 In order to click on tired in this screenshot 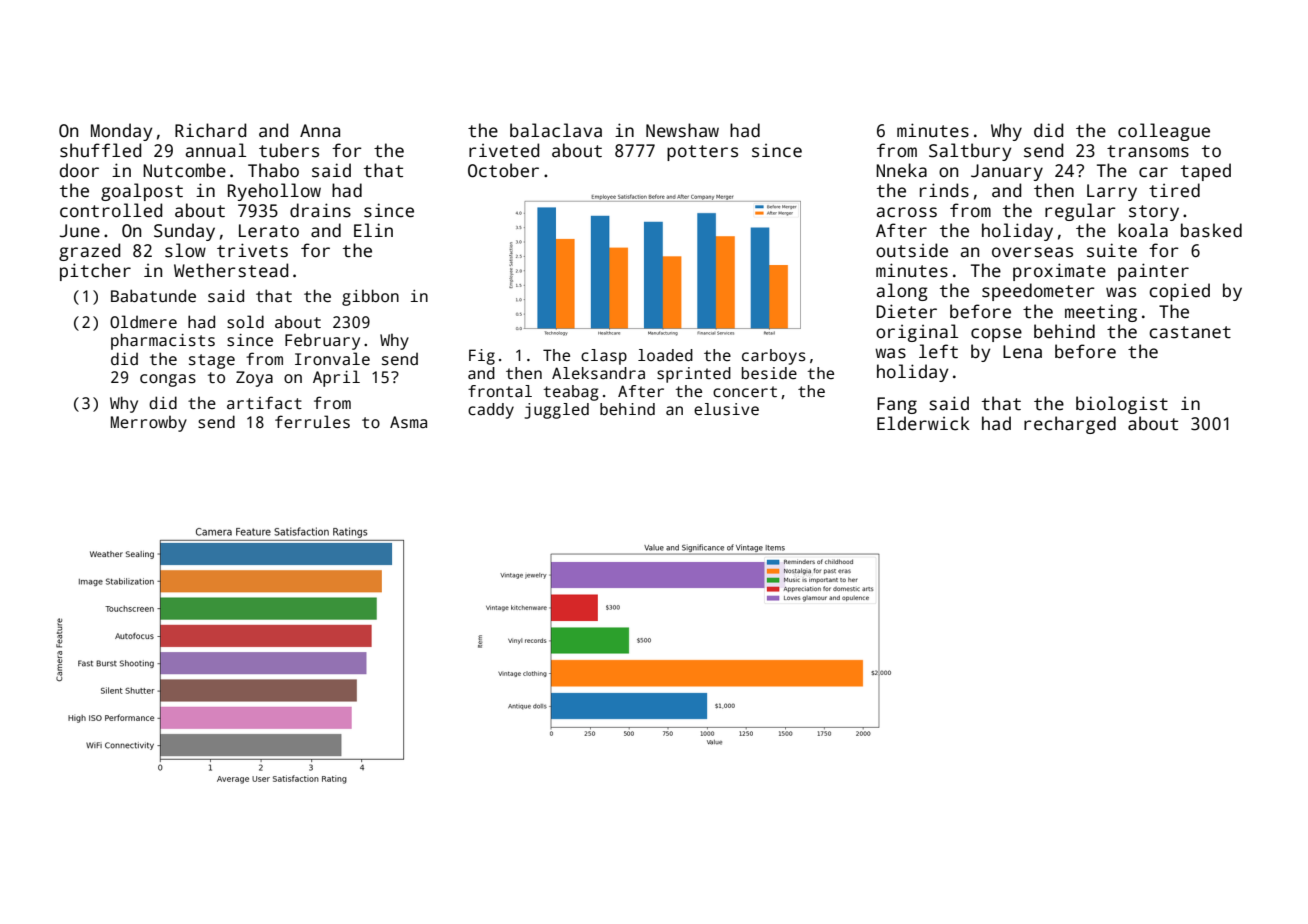, I will do `click(1174, 190)`.
